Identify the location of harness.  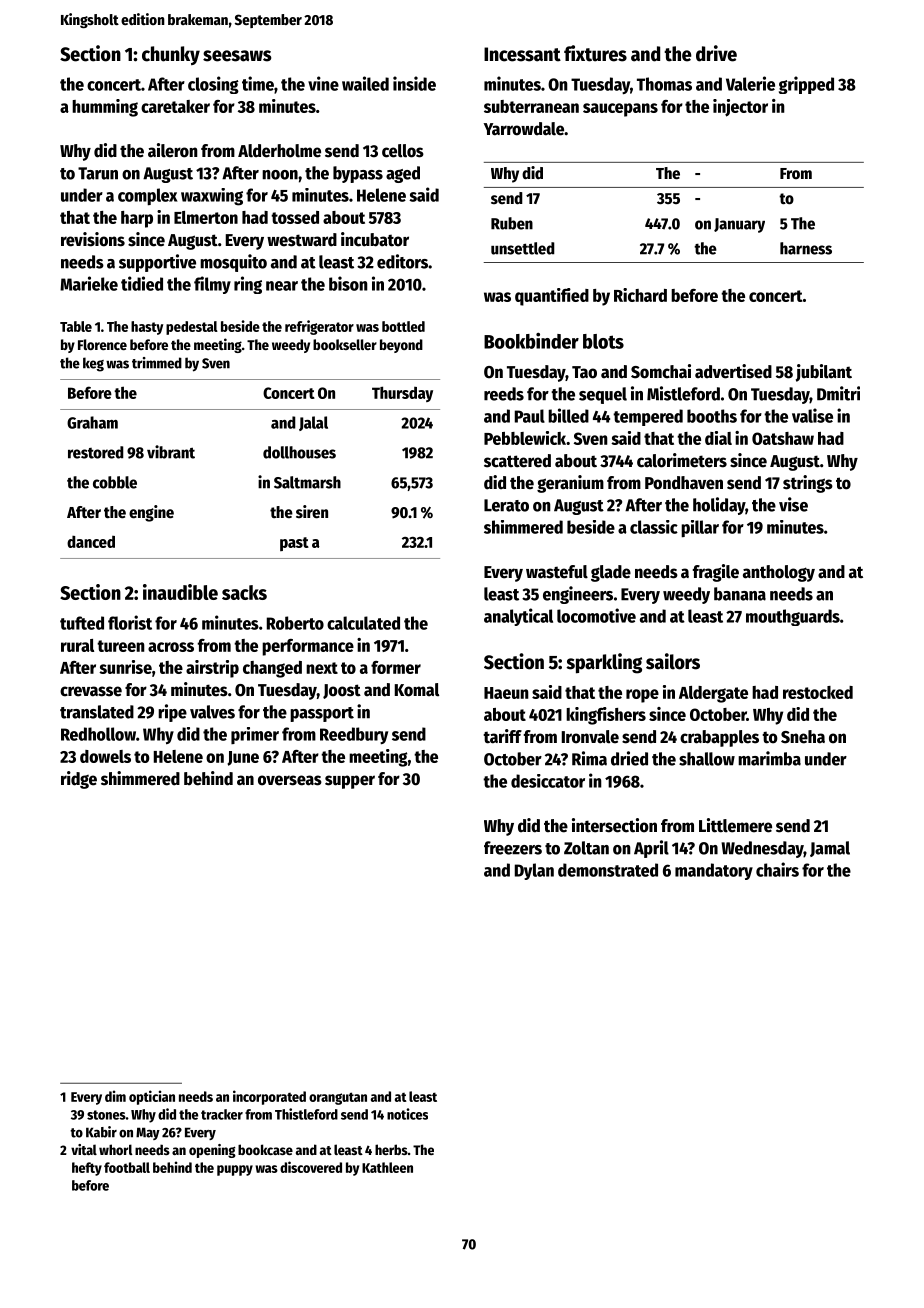
(806, 248).
